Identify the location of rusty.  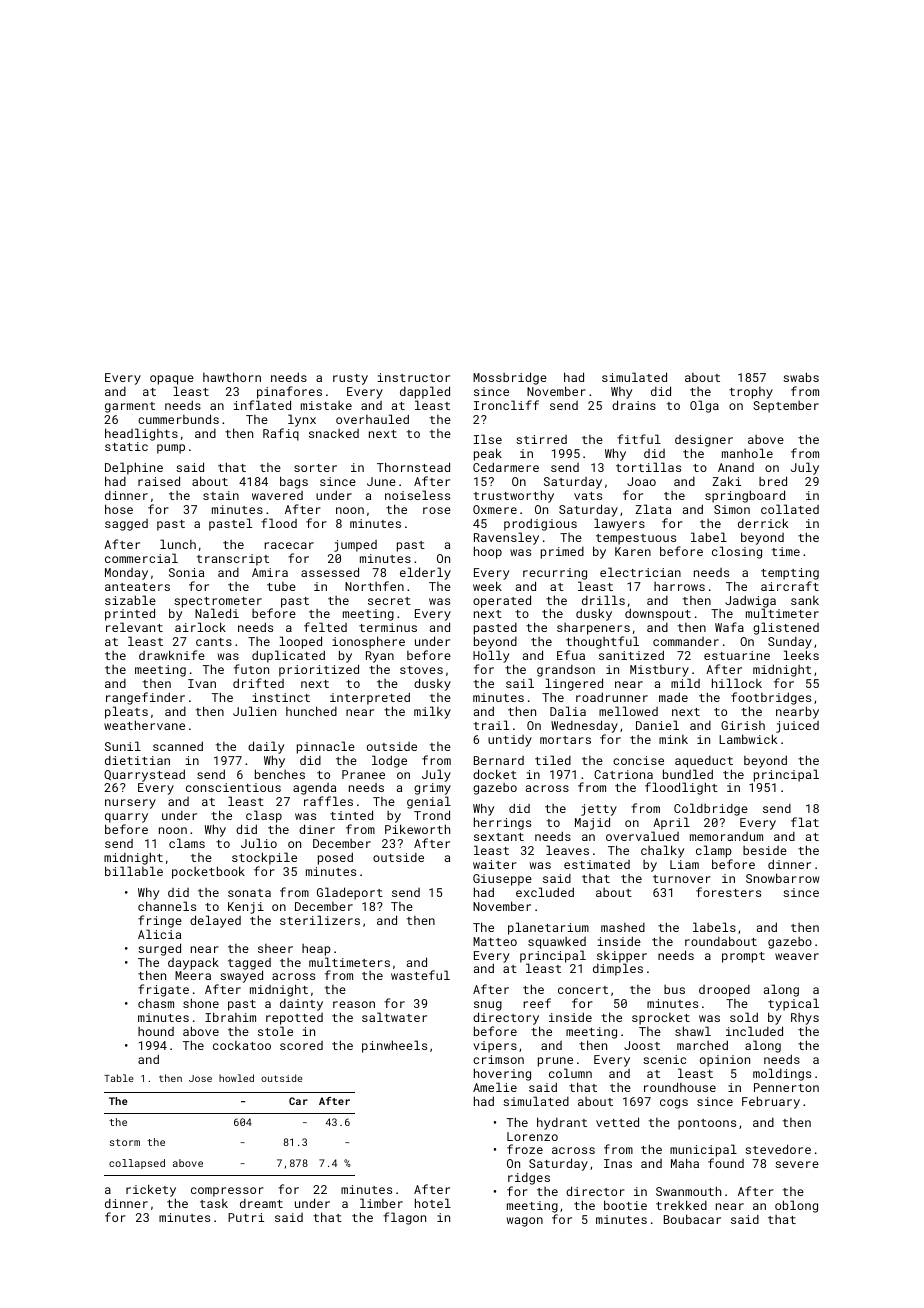
(350, 379).
